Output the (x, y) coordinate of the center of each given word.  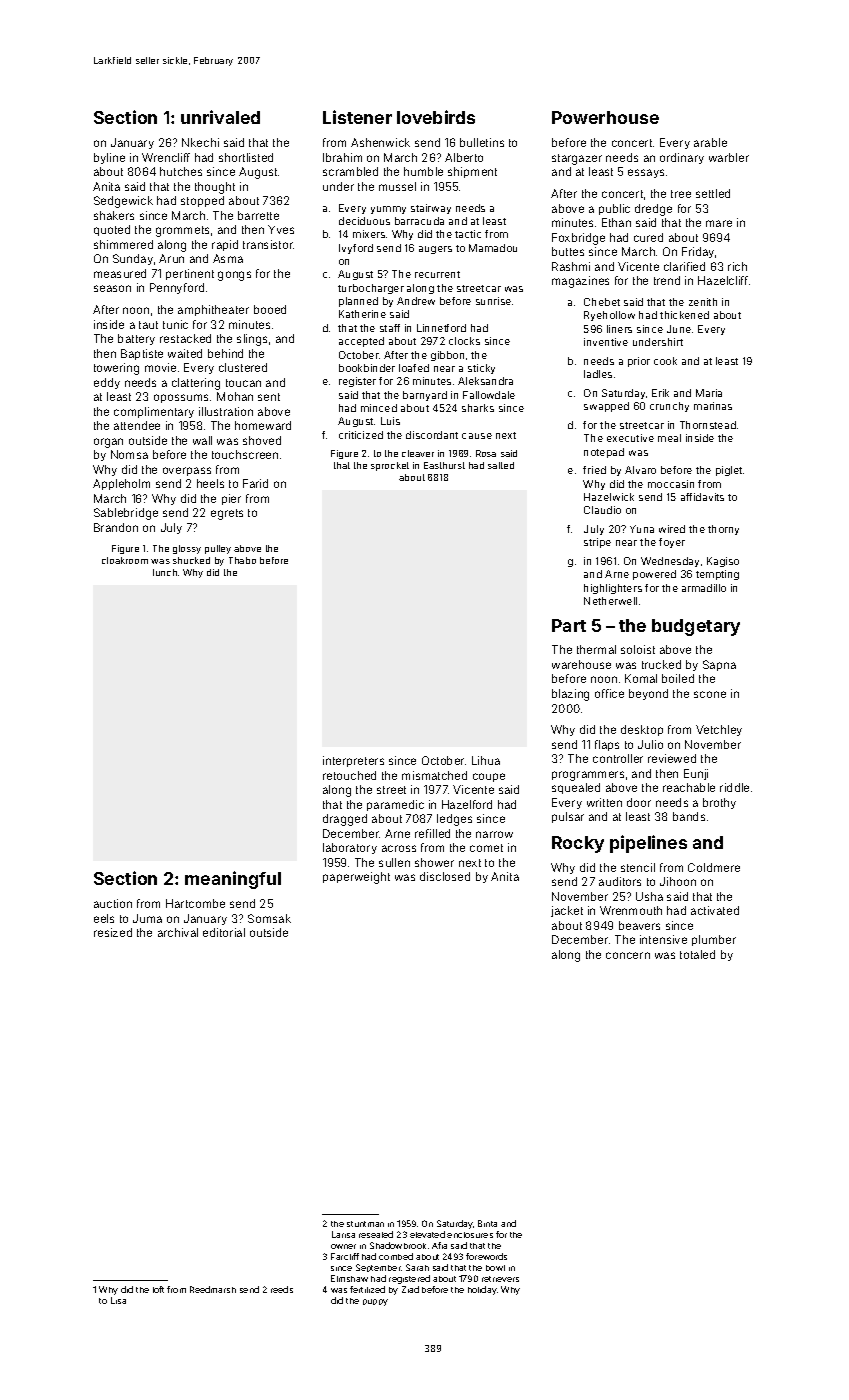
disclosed (445, 876)
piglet (729, 471)
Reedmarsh (213, 1289)
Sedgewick (123, 202)
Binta (487, 1223)
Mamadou (493, 248)
